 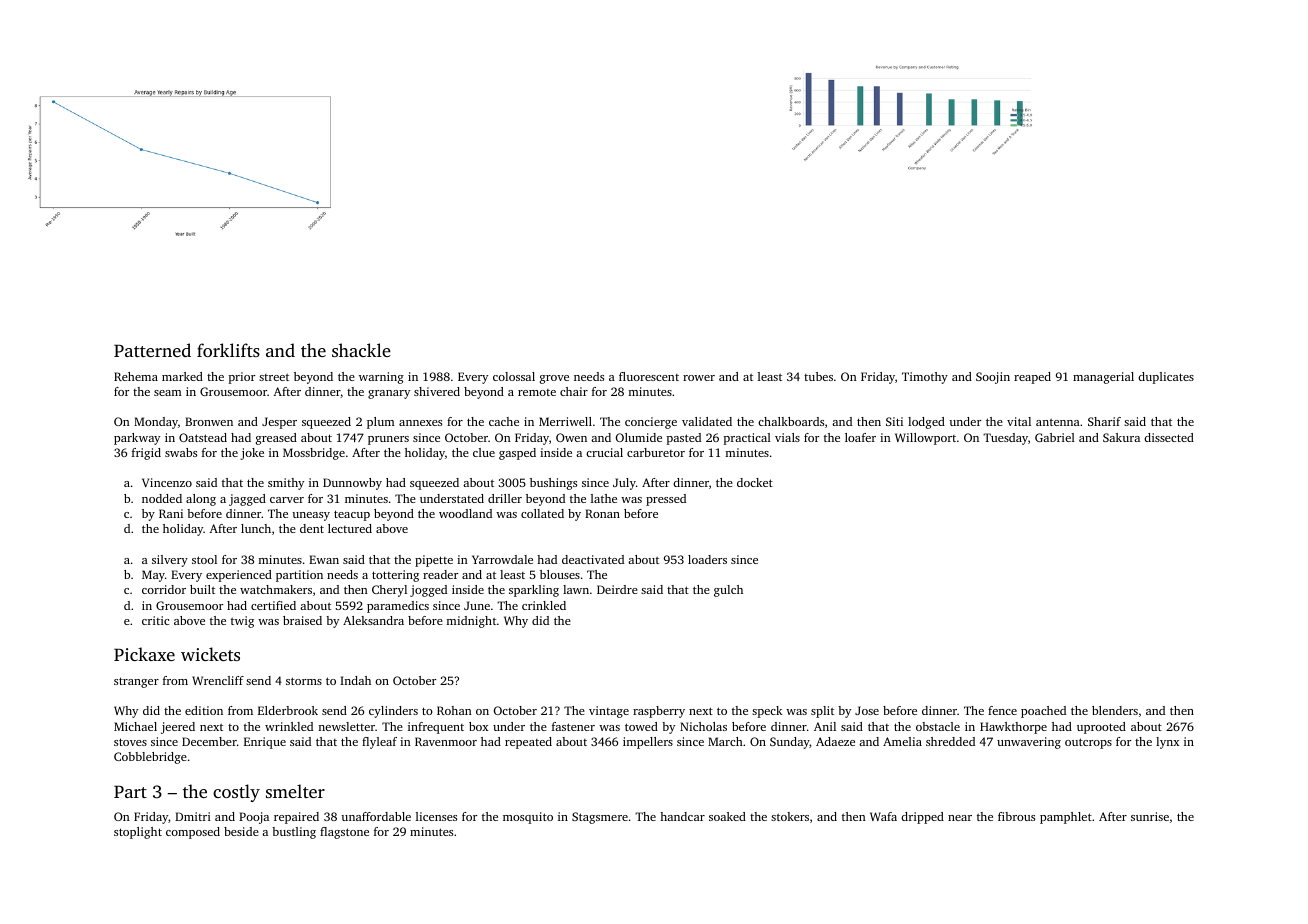 I want to click on Rani, so click(x=171, y=513).
